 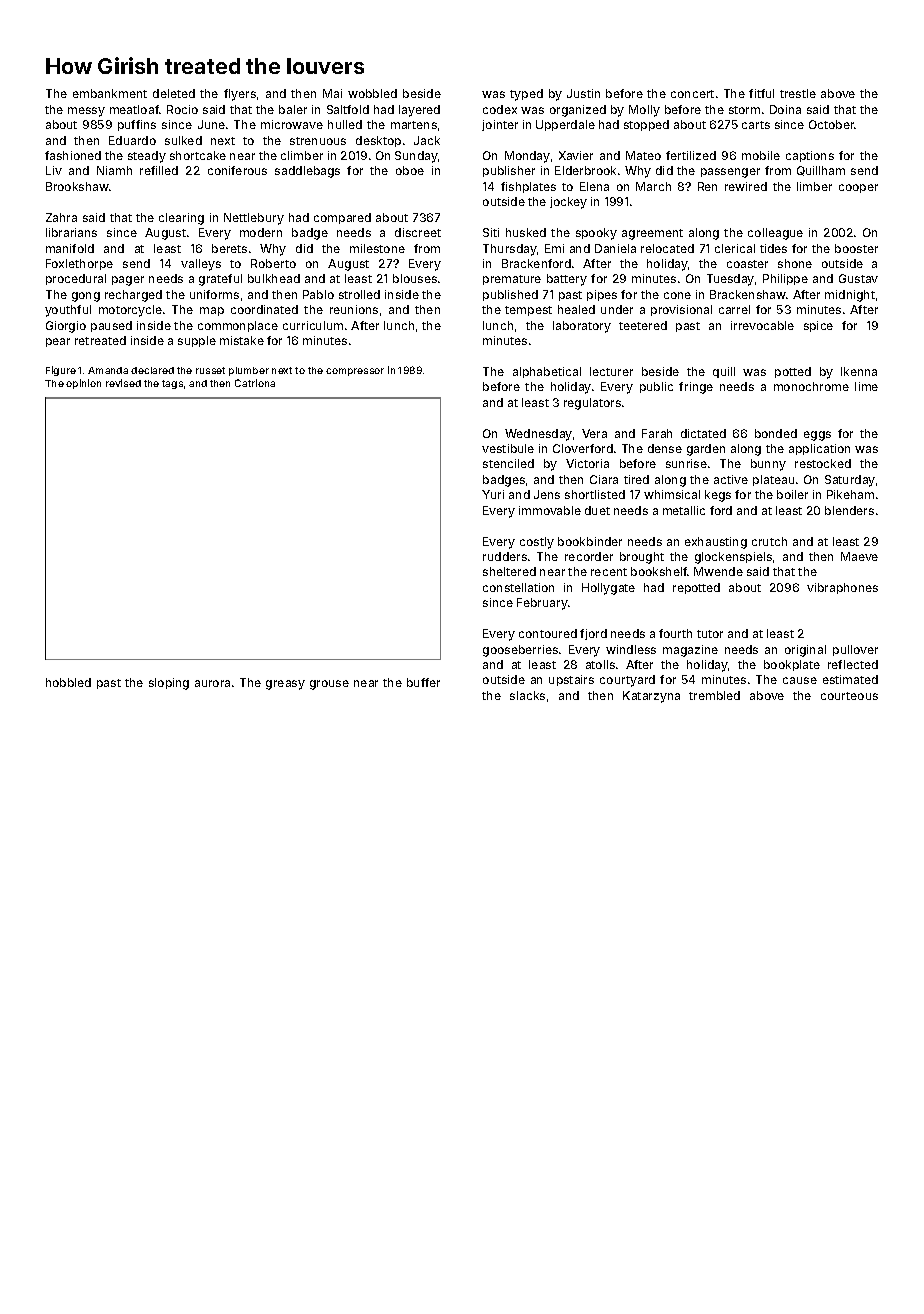 What do you see at coordinates (83, 384) in the page?
I see `opinion` at bounding box center [83, 384].
